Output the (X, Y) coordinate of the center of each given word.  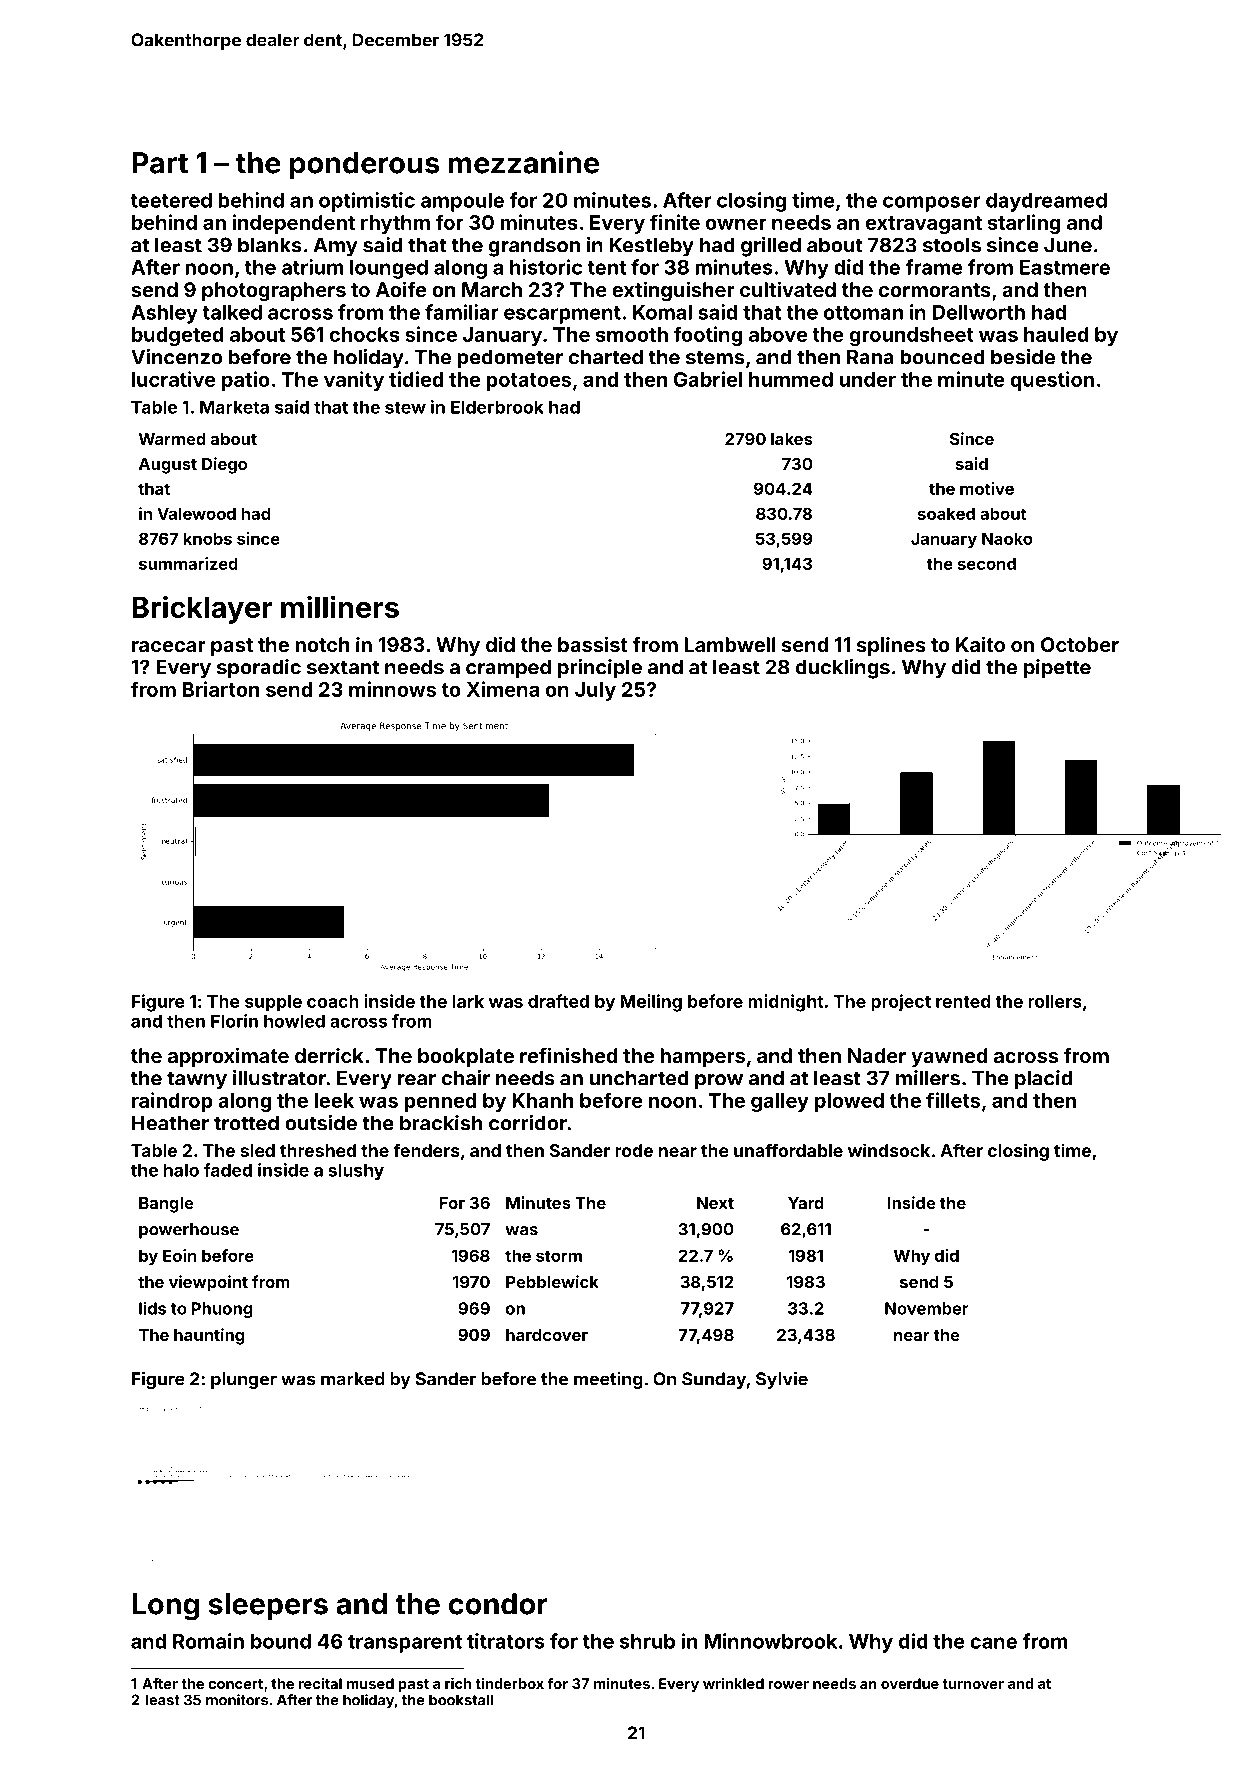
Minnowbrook (770, 1641)
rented (963, 1001)
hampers (702, 1057)
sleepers (268, 1606)
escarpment (562, 315)
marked (353, 1379)
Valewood (196, 513)
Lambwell (730, 644)
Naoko (1007, 538)
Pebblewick (552, 1281)
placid (1043, 1080)
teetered (171, 200)
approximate (228, 1057)
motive (987, 488)
